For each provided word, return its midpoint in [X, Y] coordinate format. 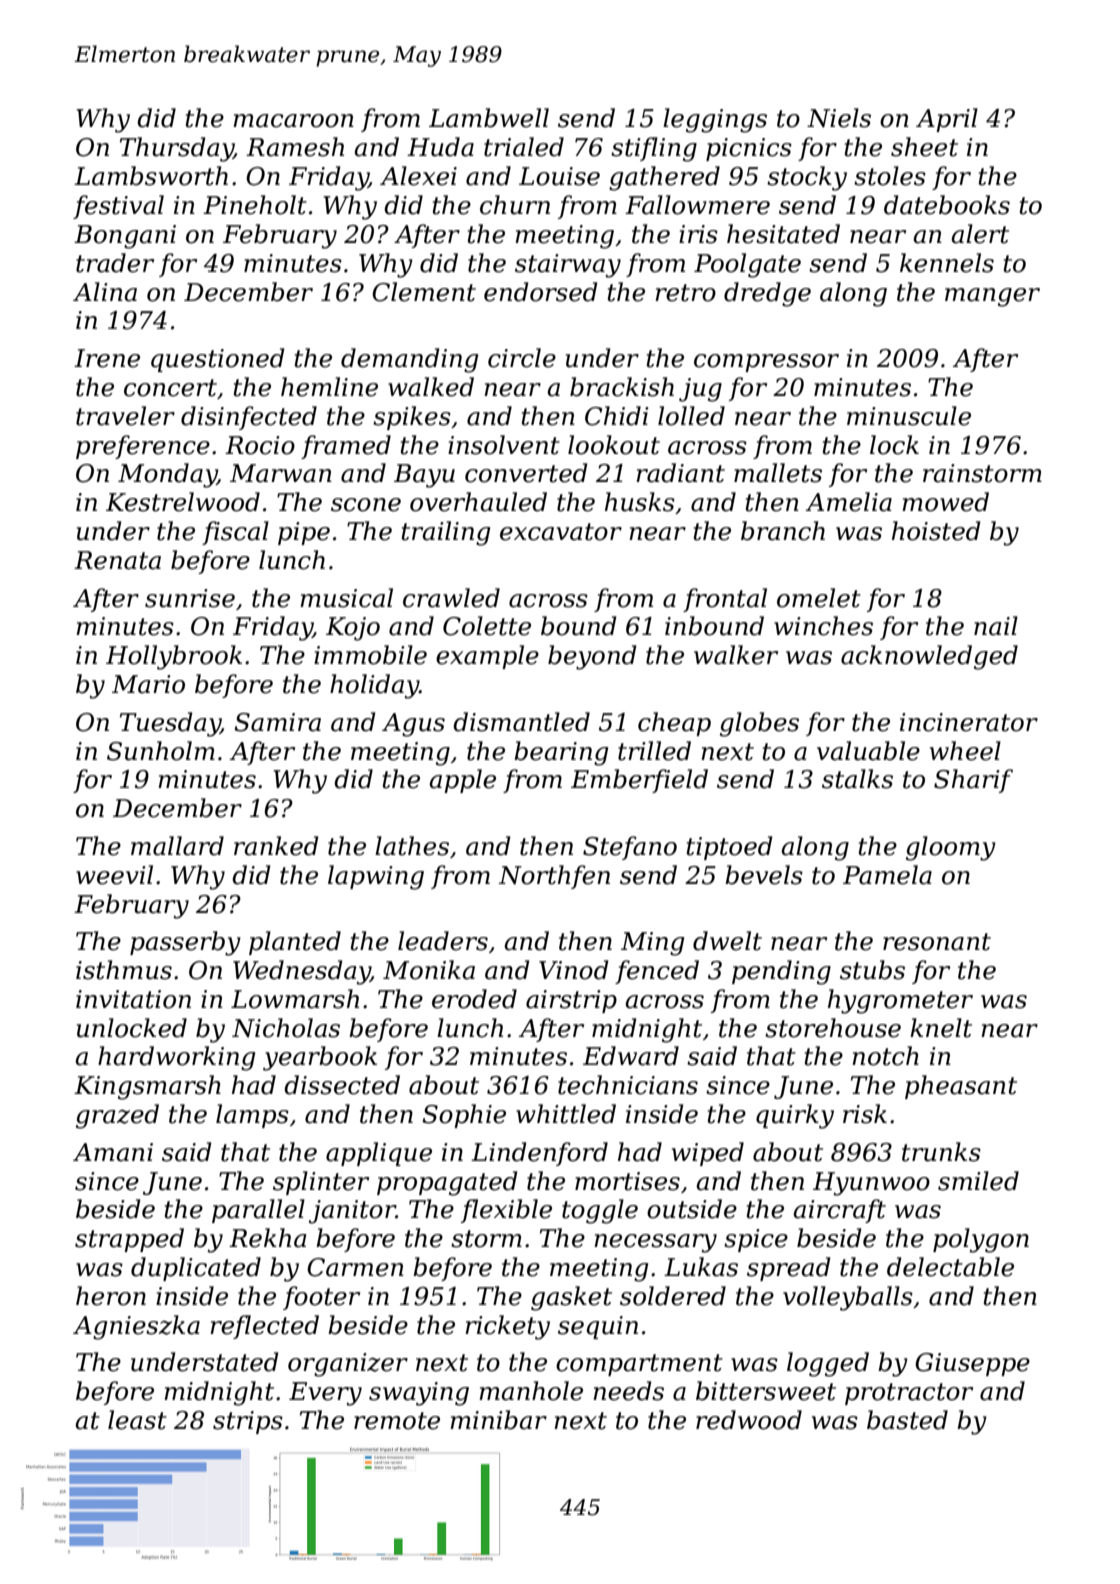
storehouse [833, 1028]
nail [996, 626]
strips [248, 1422]
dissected [342, 1085]
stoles [890, 176]
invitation [133, 999]
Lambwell [489, 118]
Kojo [353, 629]
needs [628, 1391]
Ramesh [295, 147]
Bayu [424, 476]
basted [907, 1420]
